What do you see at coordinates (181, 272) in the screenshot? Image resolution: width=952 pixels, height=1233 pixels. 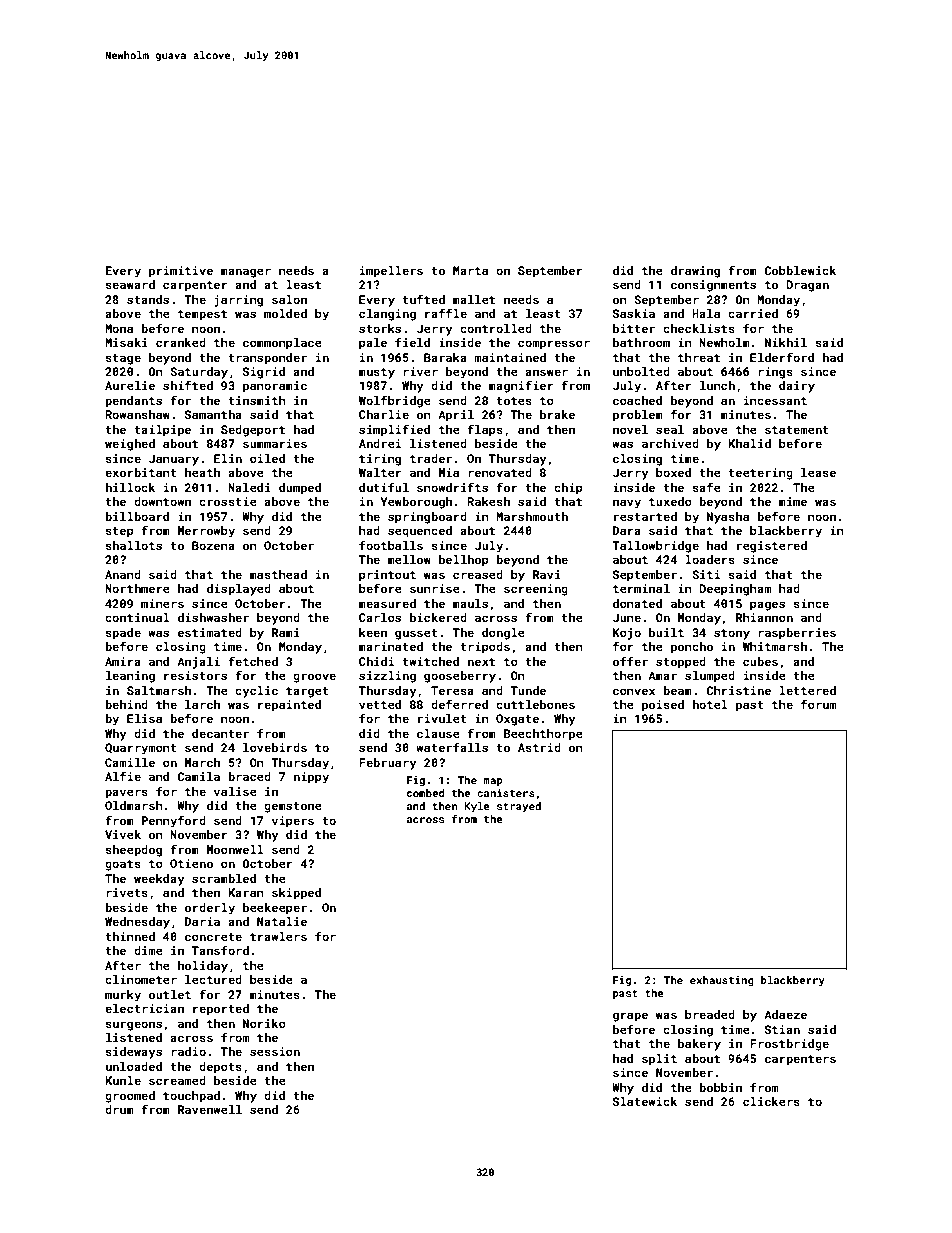 I see `primitive` at bounding box center [181, 272].
